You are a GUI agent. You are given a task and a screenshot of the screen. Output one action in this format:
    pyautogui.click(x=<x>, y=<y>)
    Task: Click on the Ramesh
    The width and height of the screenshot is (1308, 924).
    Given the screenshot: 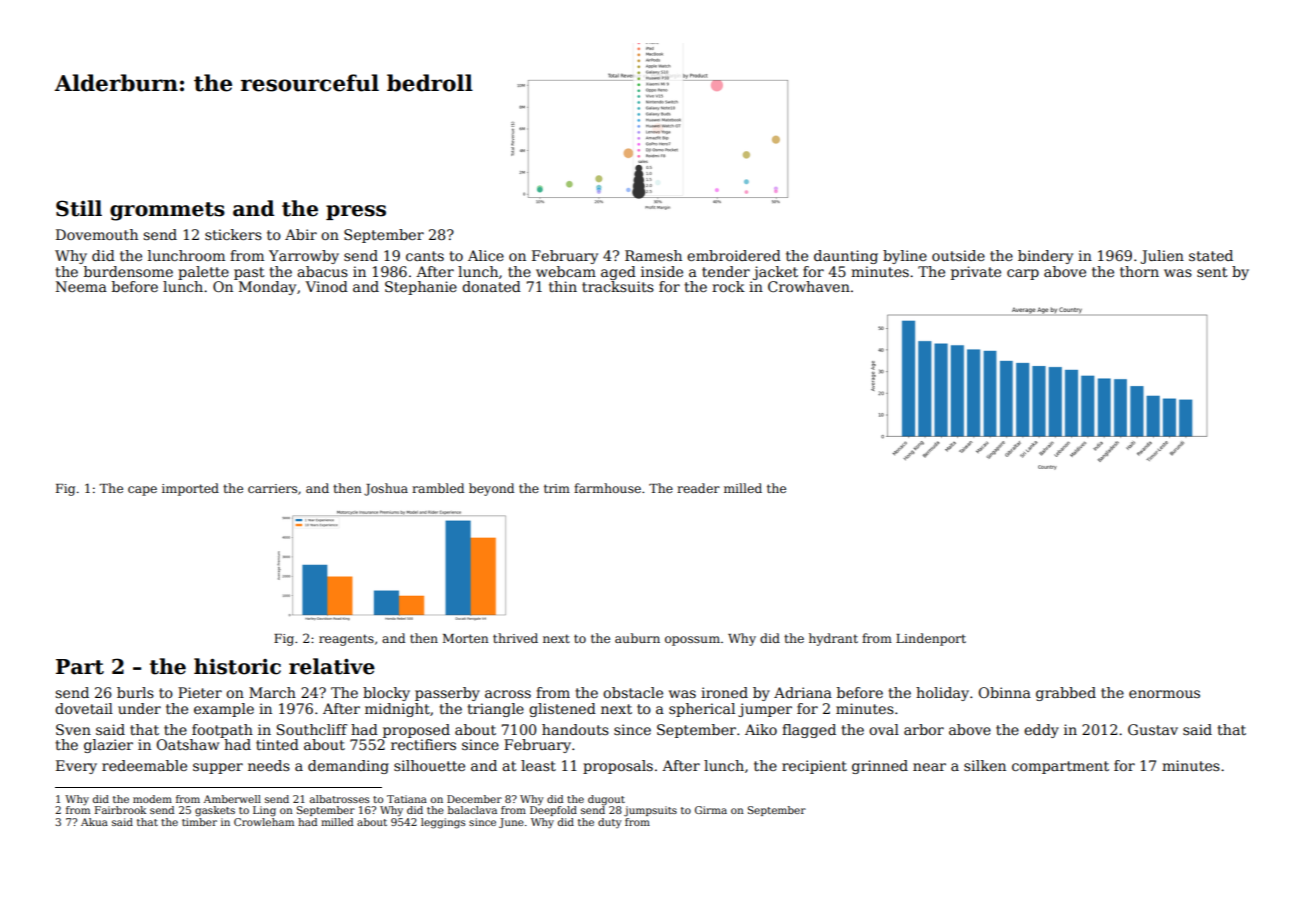 What is the action you would take?
    pyautogui.click(x=653, y=255)
